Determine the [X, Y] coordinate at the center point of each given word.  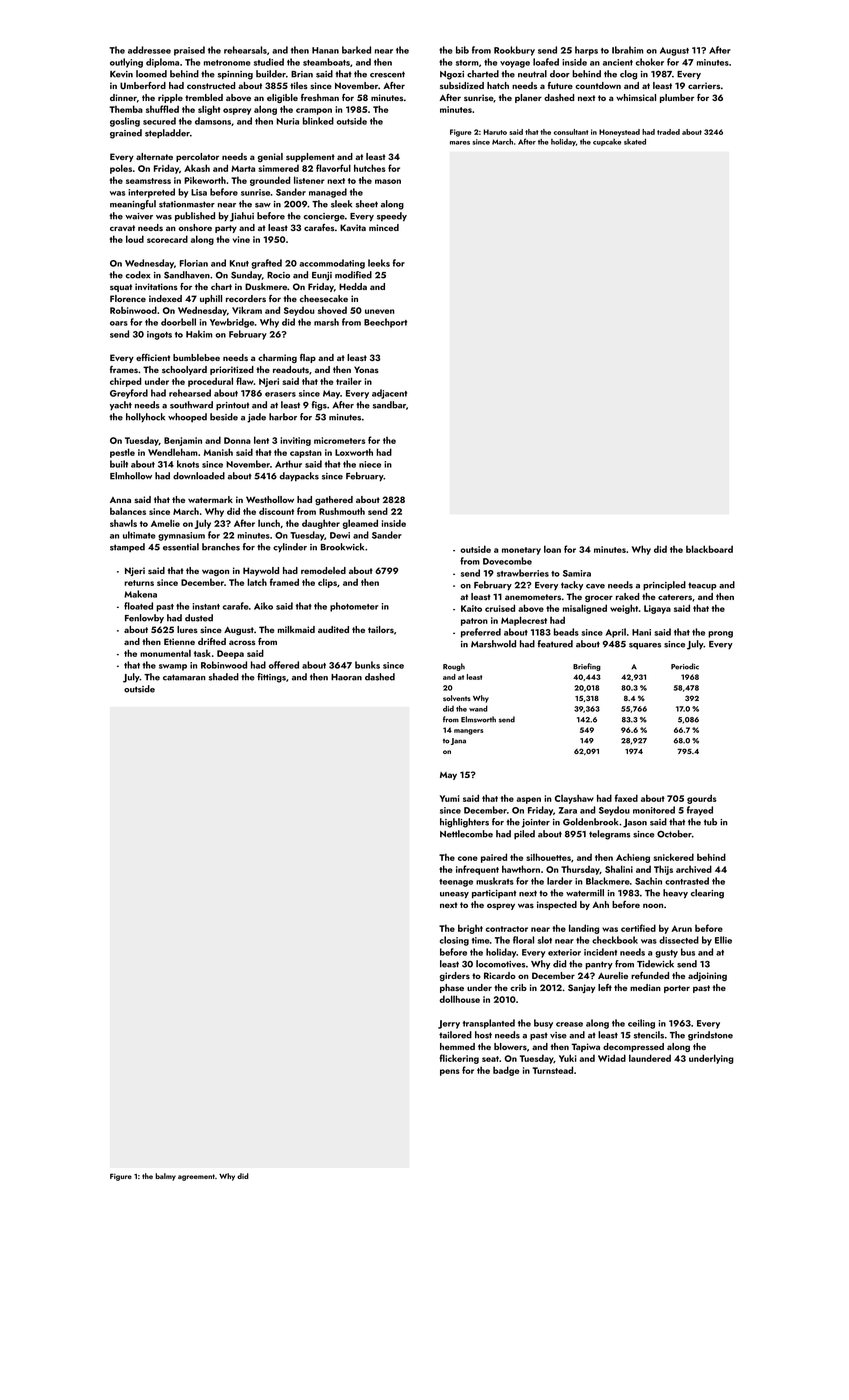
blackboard [709, 549]
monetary [521, 551]
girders [455, 976]
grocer [599, 598]
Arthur [288, 464]
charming [277, 358]
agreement [196, 1177]
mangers [468, 732]
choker [650, 62]
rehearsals [245, 50]
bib [462, 50]
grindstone [710, 1036]
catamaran [184, 677]
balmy [165, 1177]
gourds [702, 799]
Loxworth [354, 452]
